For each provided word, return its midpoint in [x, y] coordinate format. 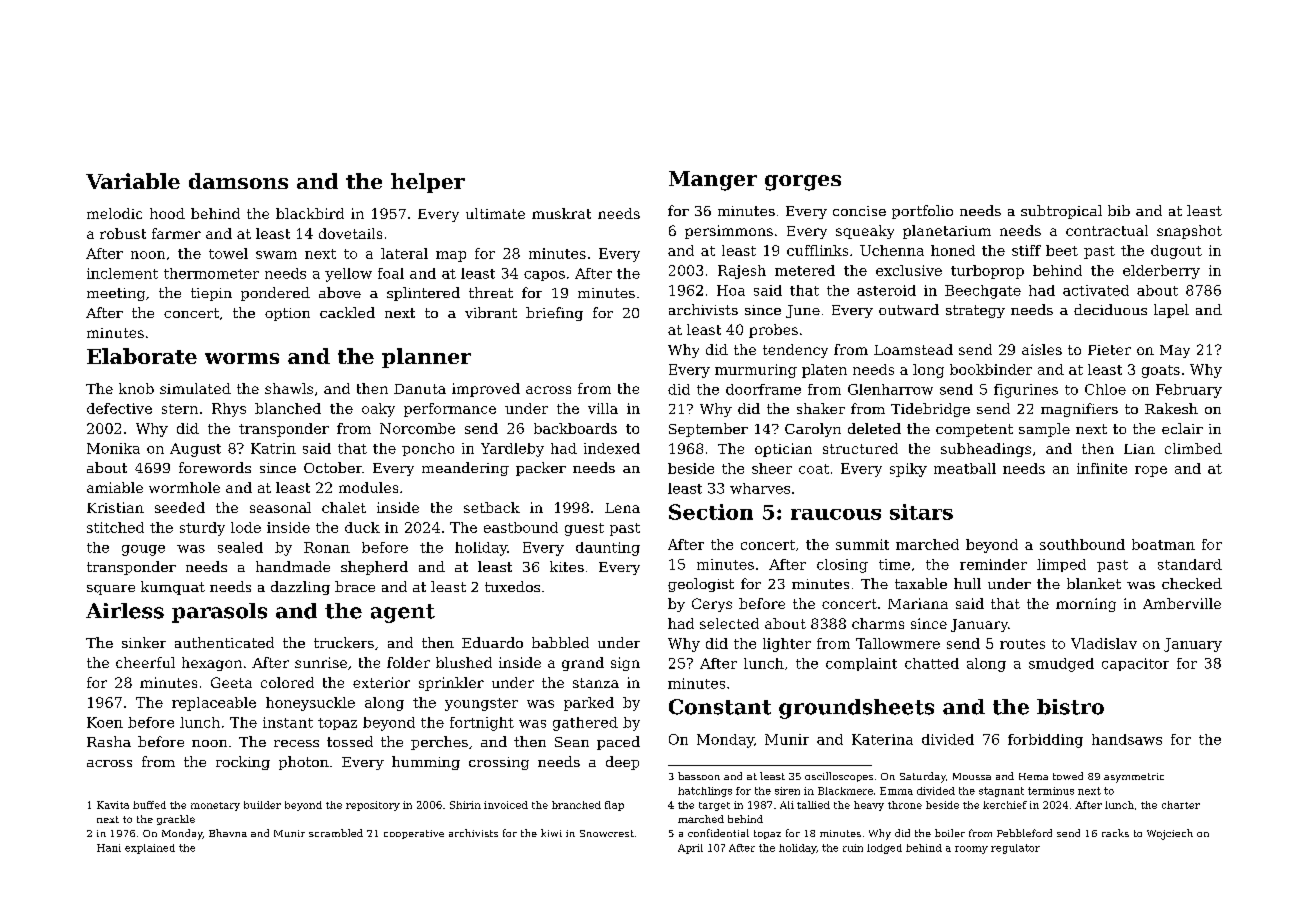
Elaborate [142, 356]
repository [373, 806]
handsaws [1127, 739]
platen [824, 371]
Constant [720, 707]
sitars [921, 512]
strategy [975, 311]
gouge [143, 550]
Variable [133, 181]
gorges [803, 183]
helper [428, 183]
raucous [836, 514]
